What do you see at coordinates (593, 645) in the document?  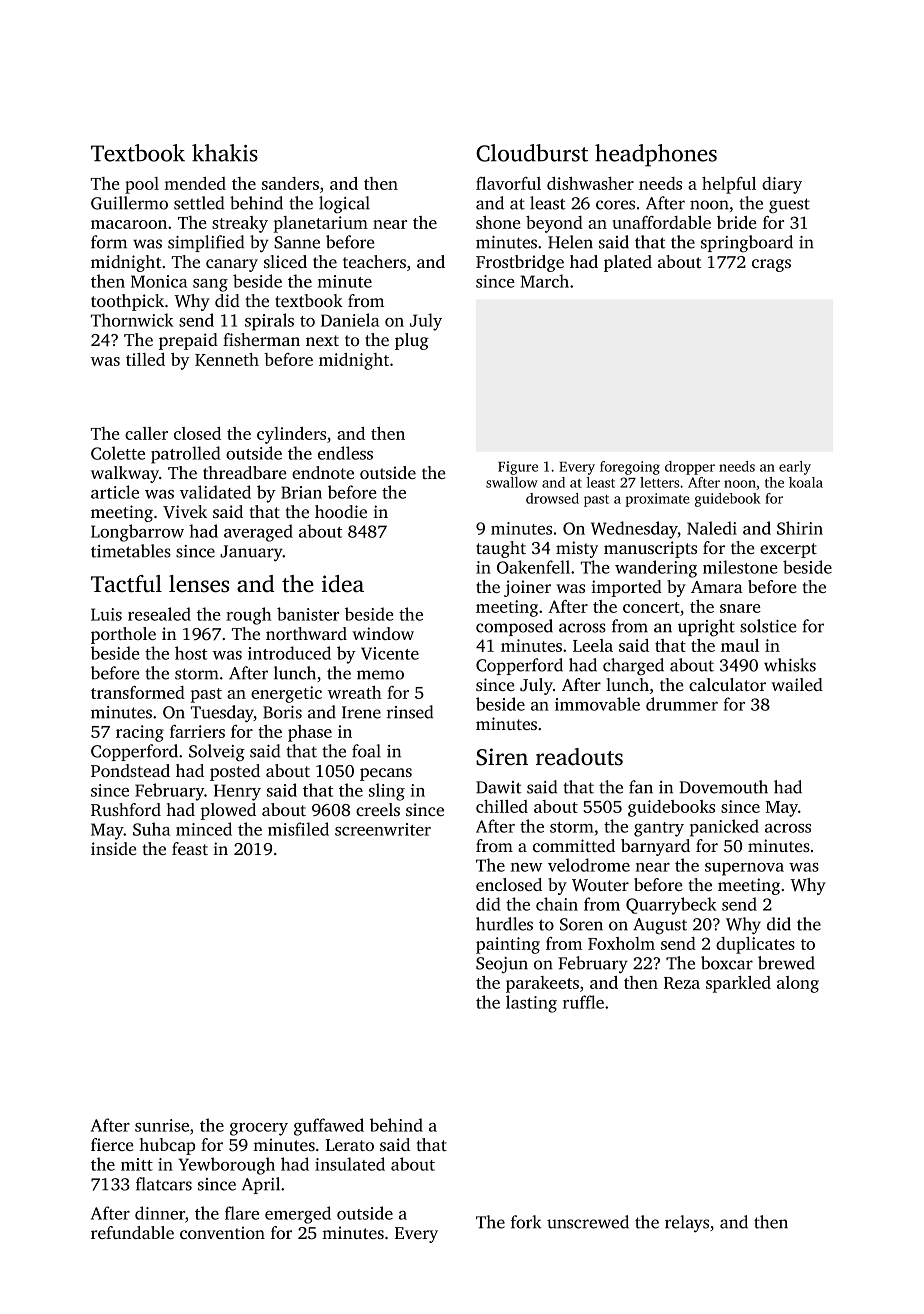 I see `Leela` at bounding box center [593, 645].
